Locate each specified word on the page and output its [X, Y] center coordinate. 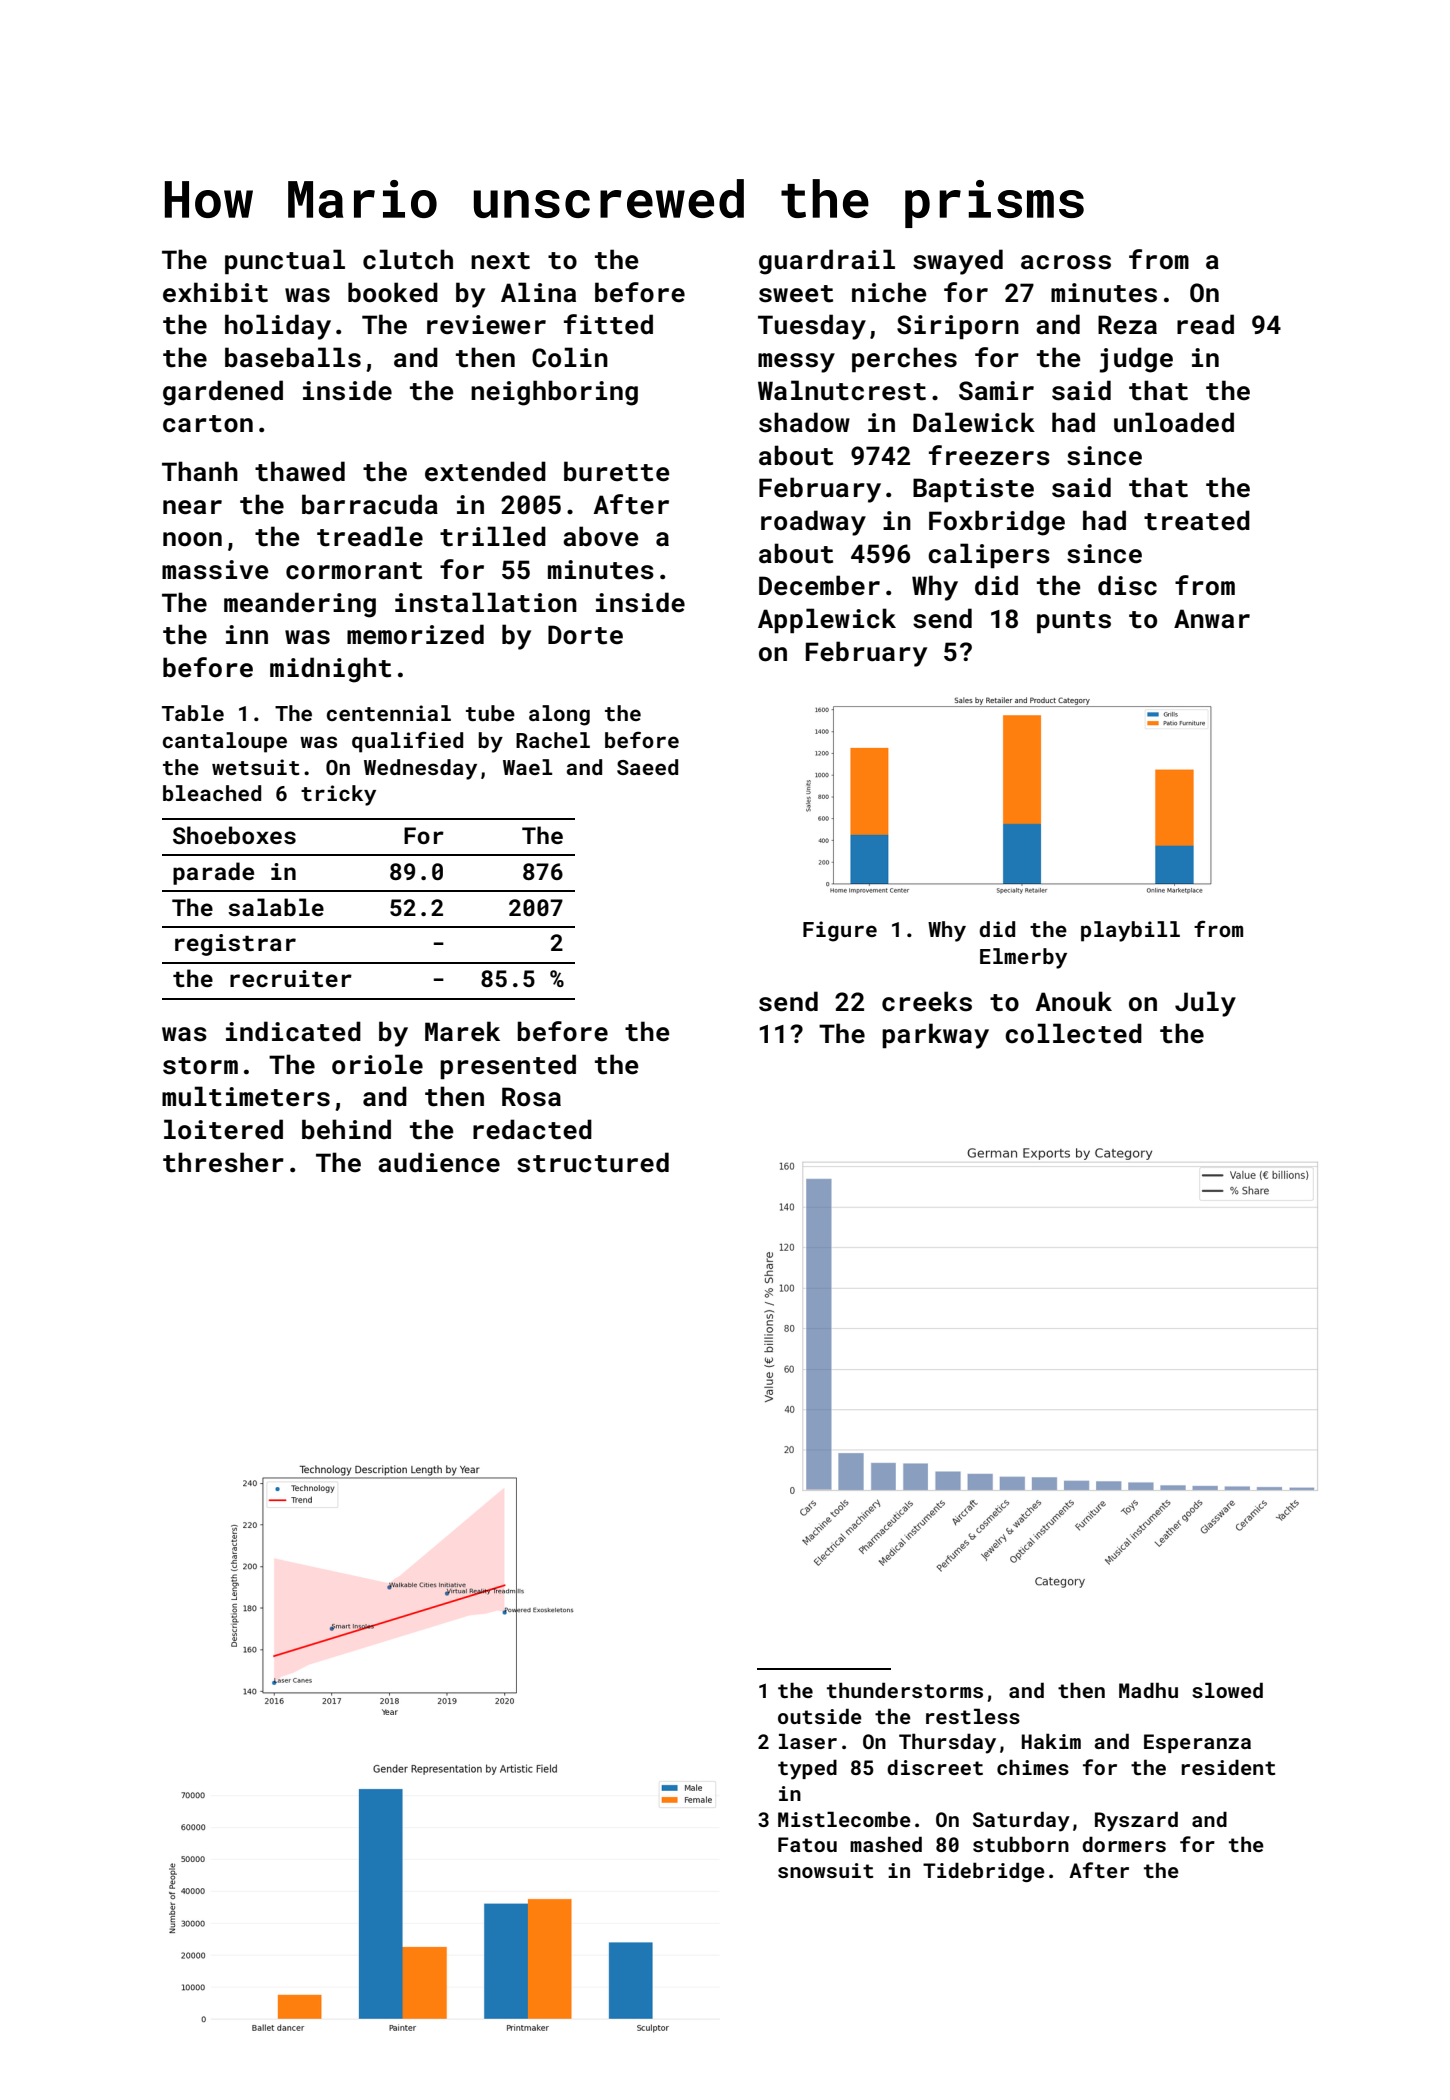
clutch [408, 259]
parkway [935, 1036]
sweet [796, 294]
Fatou [807, 1844]
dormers [1124, 1844]
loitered [223, 1129]
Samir [996, 390]
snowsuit [825, 1870]
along [559, 715]
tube [490, 713]
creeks [927, 1001]
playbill [1130, 931]
